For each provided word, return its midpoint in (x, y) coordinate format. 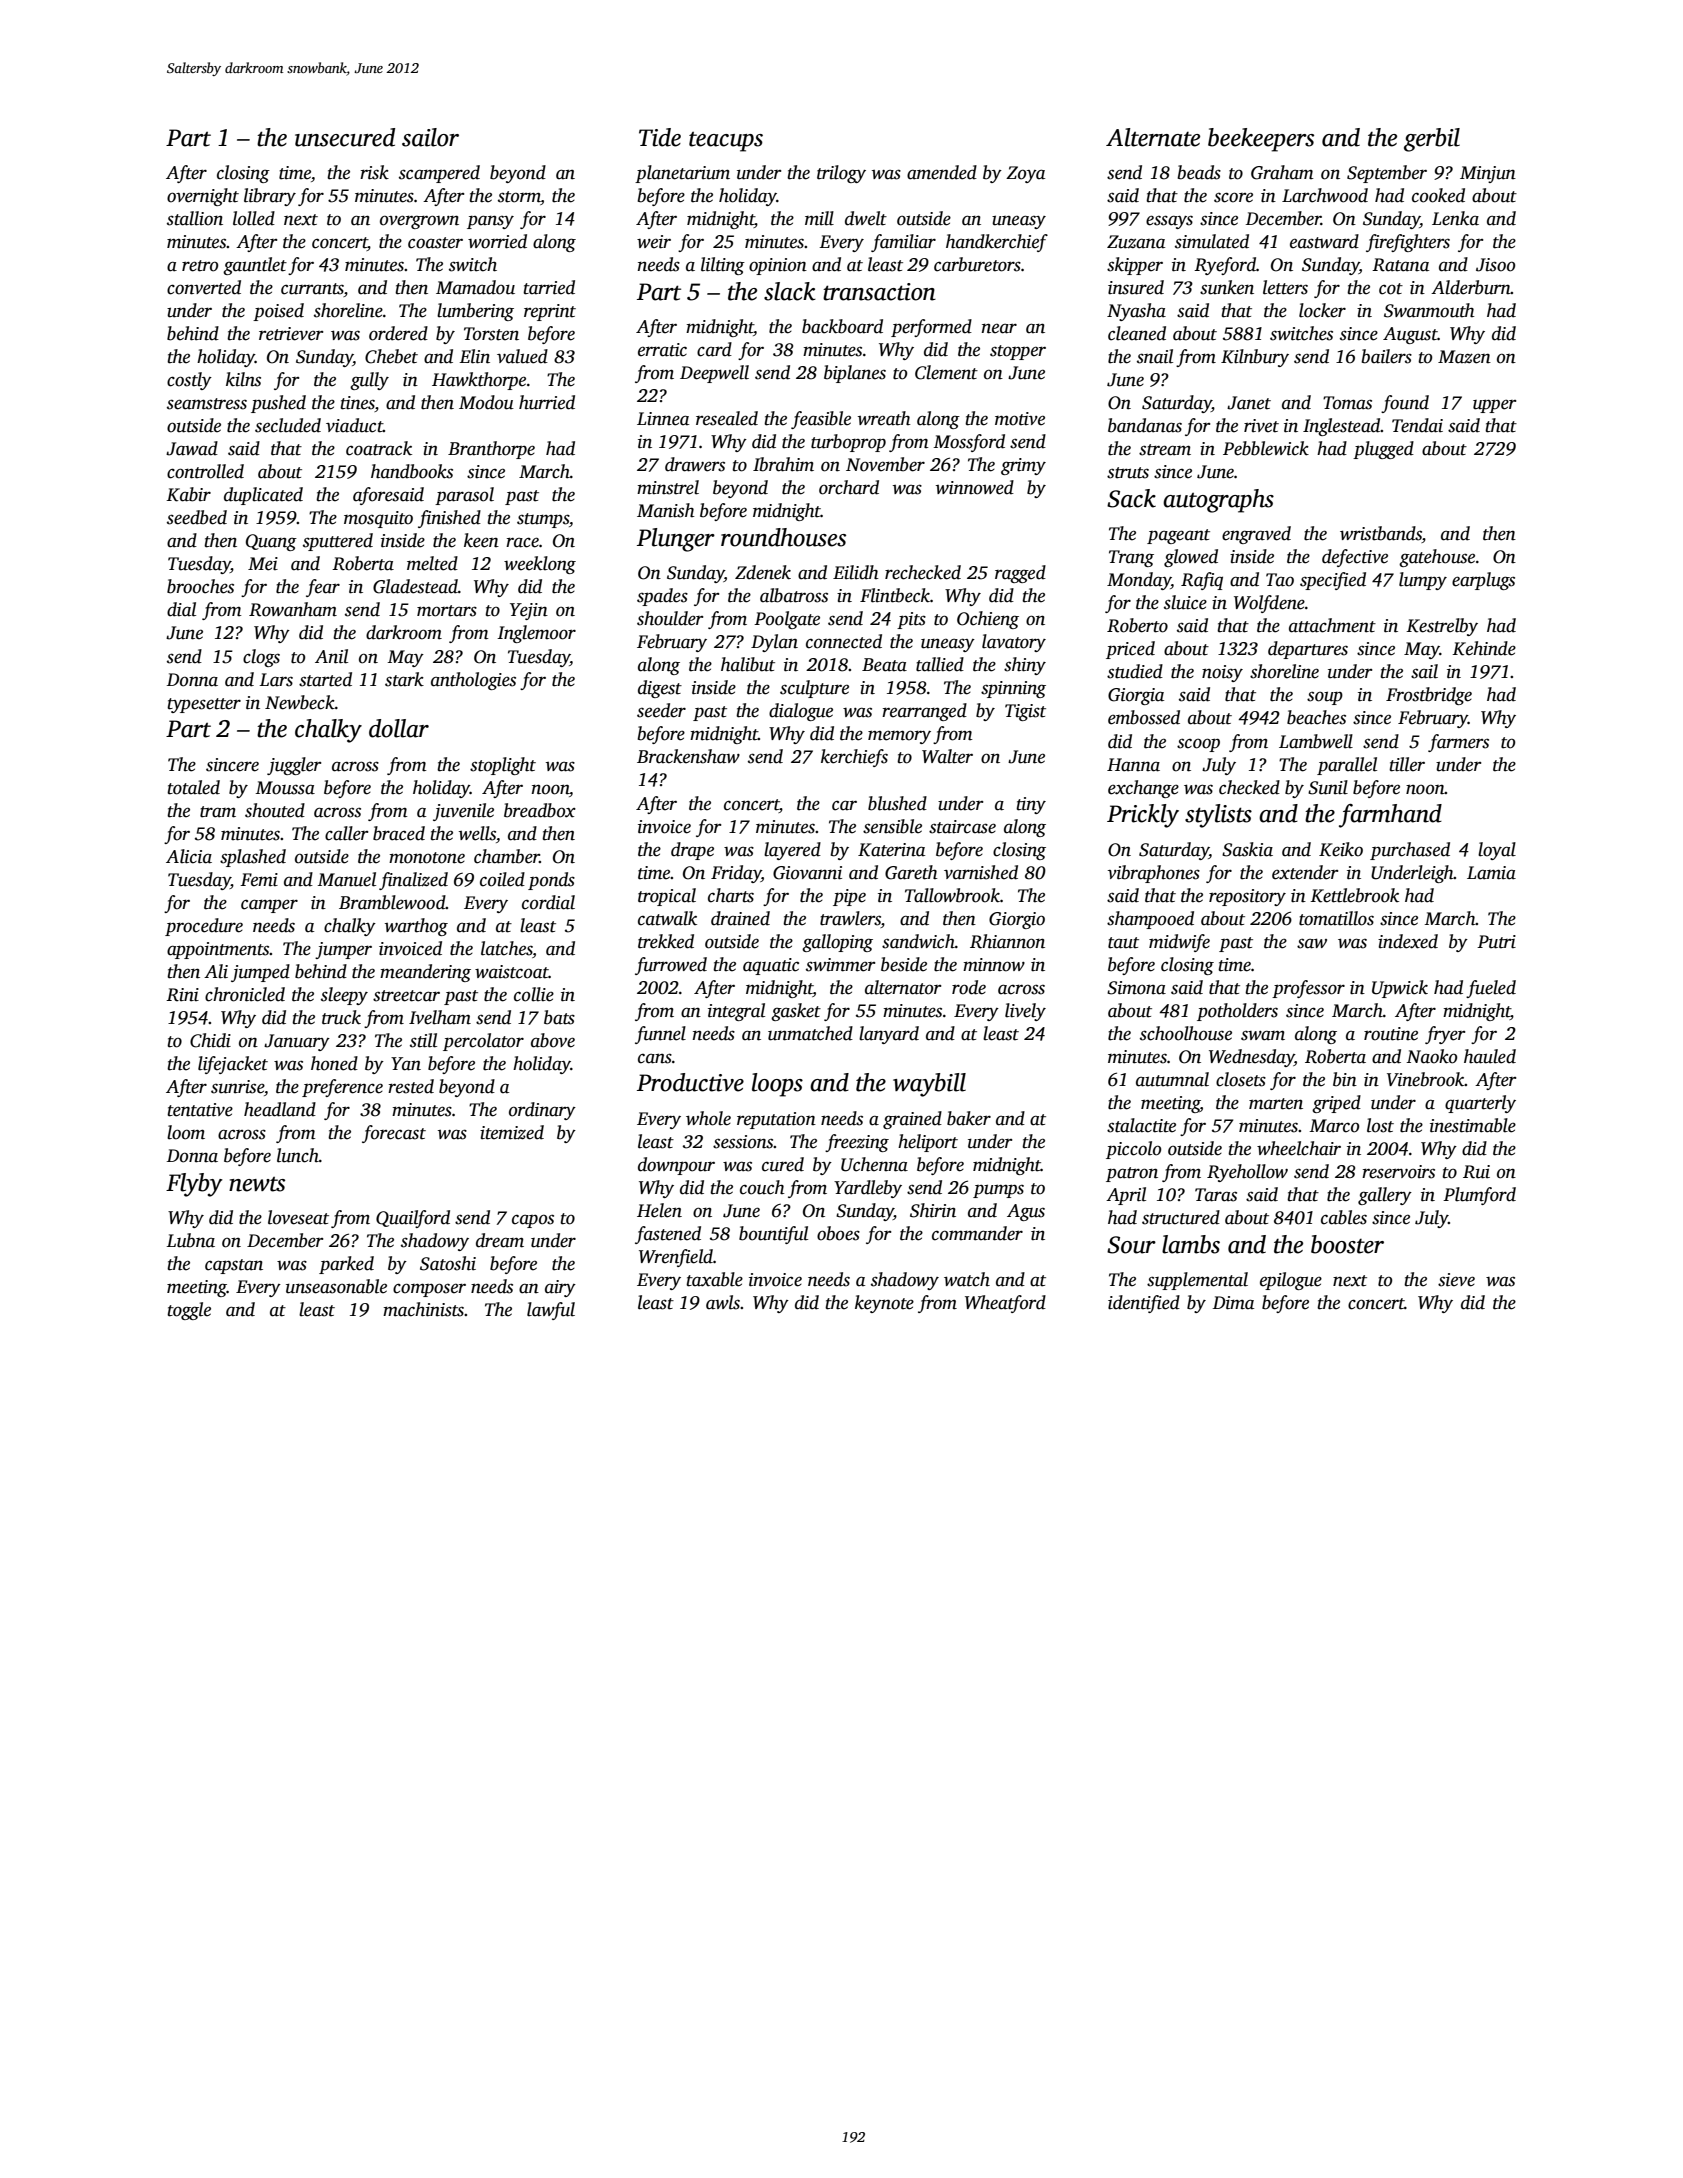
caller (346, 833)
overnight (203, 197)
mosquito (378, 519)
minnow (994, 965)
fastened (668, 1235)
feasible (821, 420)
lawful (551, 1311)
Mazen (1464, 357)
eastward (1324, 241)
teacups (726, 142)
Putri (1496, 942)
